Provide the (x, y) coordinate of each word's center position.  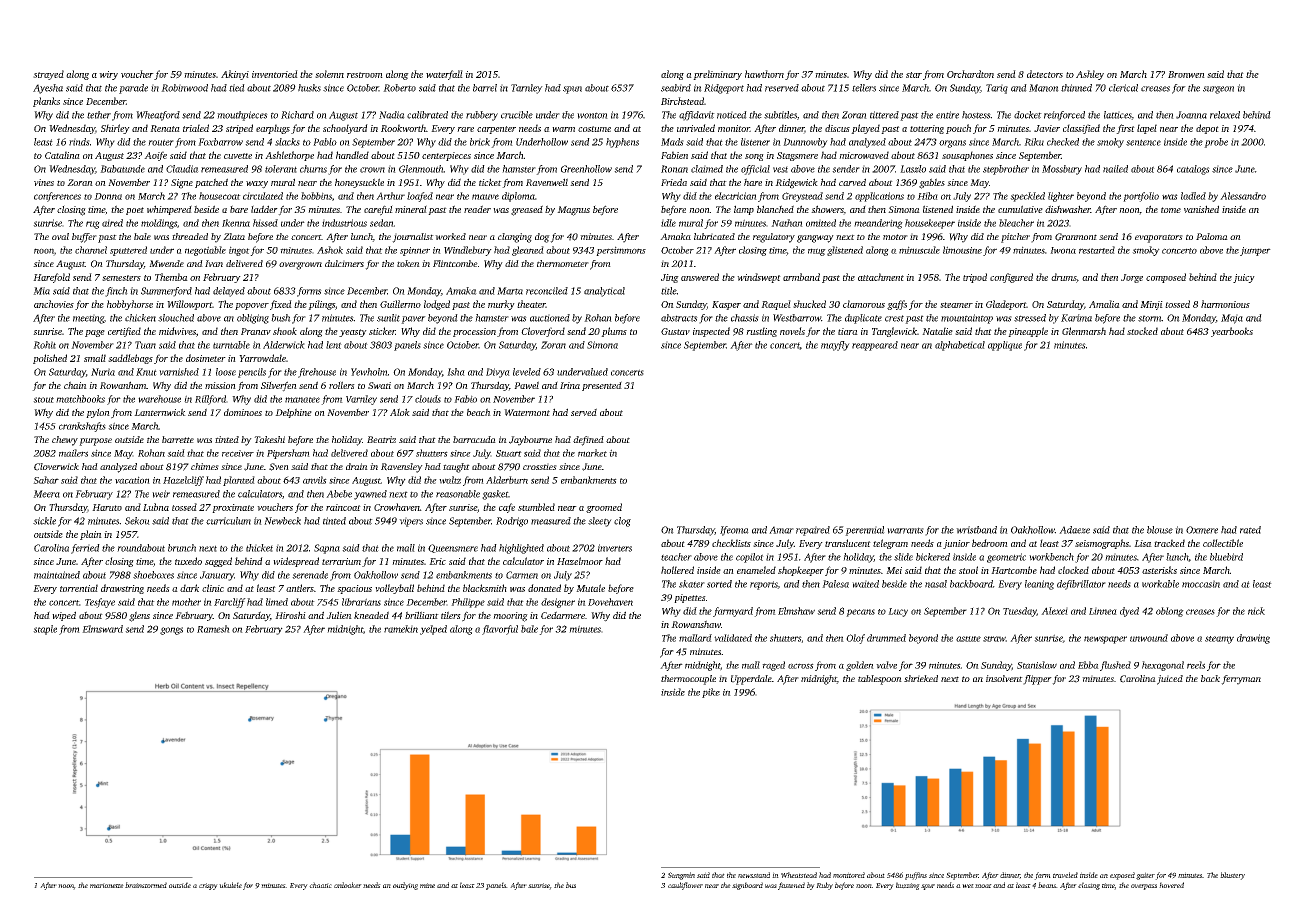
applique (1005, 346)
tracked (1169, 543)
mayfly (835, 346)
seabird (676, 88)
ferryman (1241, 680)
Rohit (44, 345)
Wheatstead (799, 875)
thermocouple (688, 680)
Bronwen (1186, 74)
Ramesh (213, 629)
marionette (107, 885)
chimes (205, 466)
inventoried (275, 74)
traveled (1065, 875)
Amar (781, 530)
